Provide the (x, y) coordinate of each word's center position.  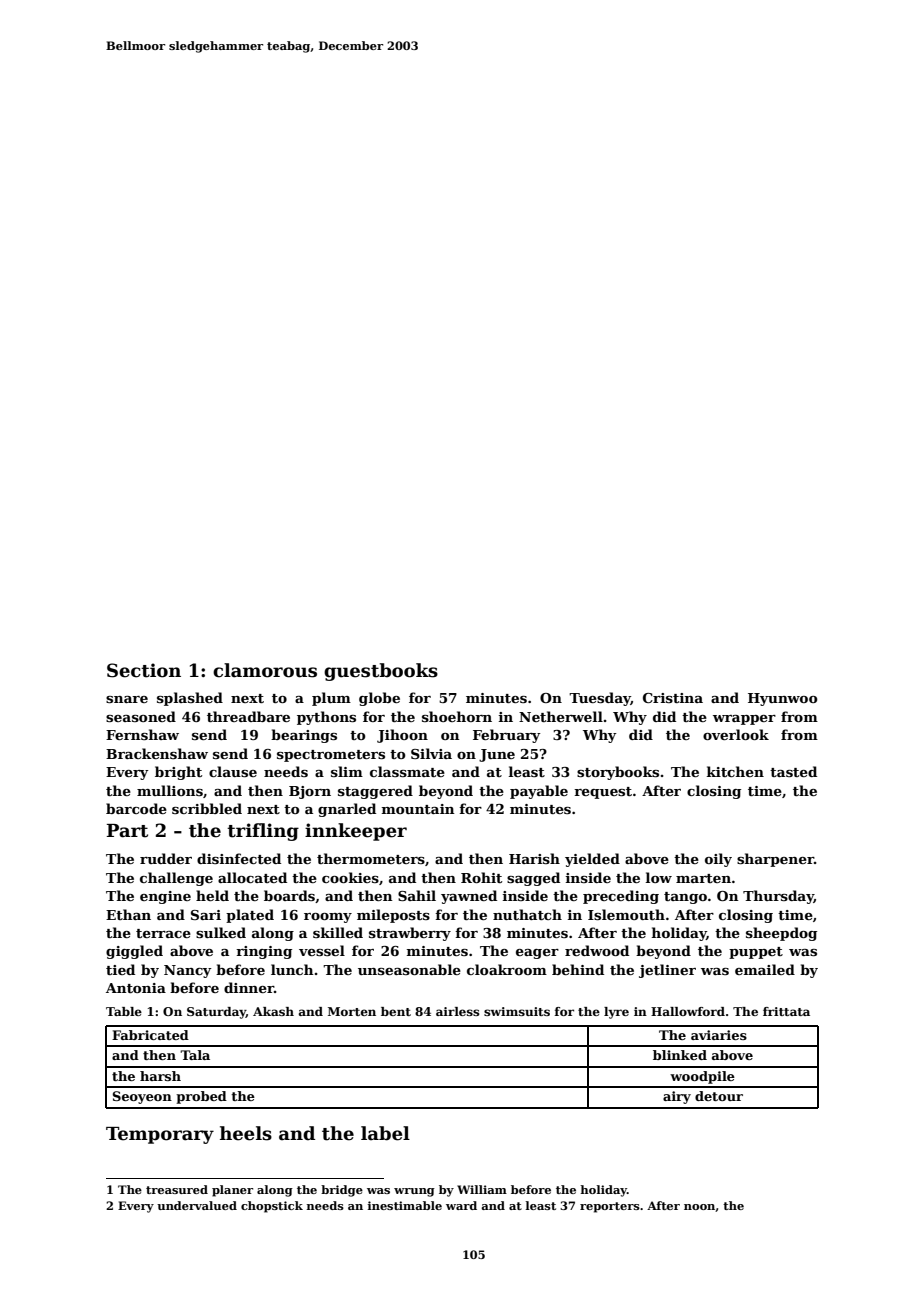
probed (201, 1097)
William (482, 1189)
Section (144, 670)
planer (232, 1191)
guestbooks (381, 672)
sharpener (775, 860)
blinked (680, 1055)
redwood (597, 950)
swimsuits (517, 1011)
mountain (418, 809)
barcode (136, 808)
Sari (206, 915)
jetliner (667, 971)
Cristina (673, 698)
